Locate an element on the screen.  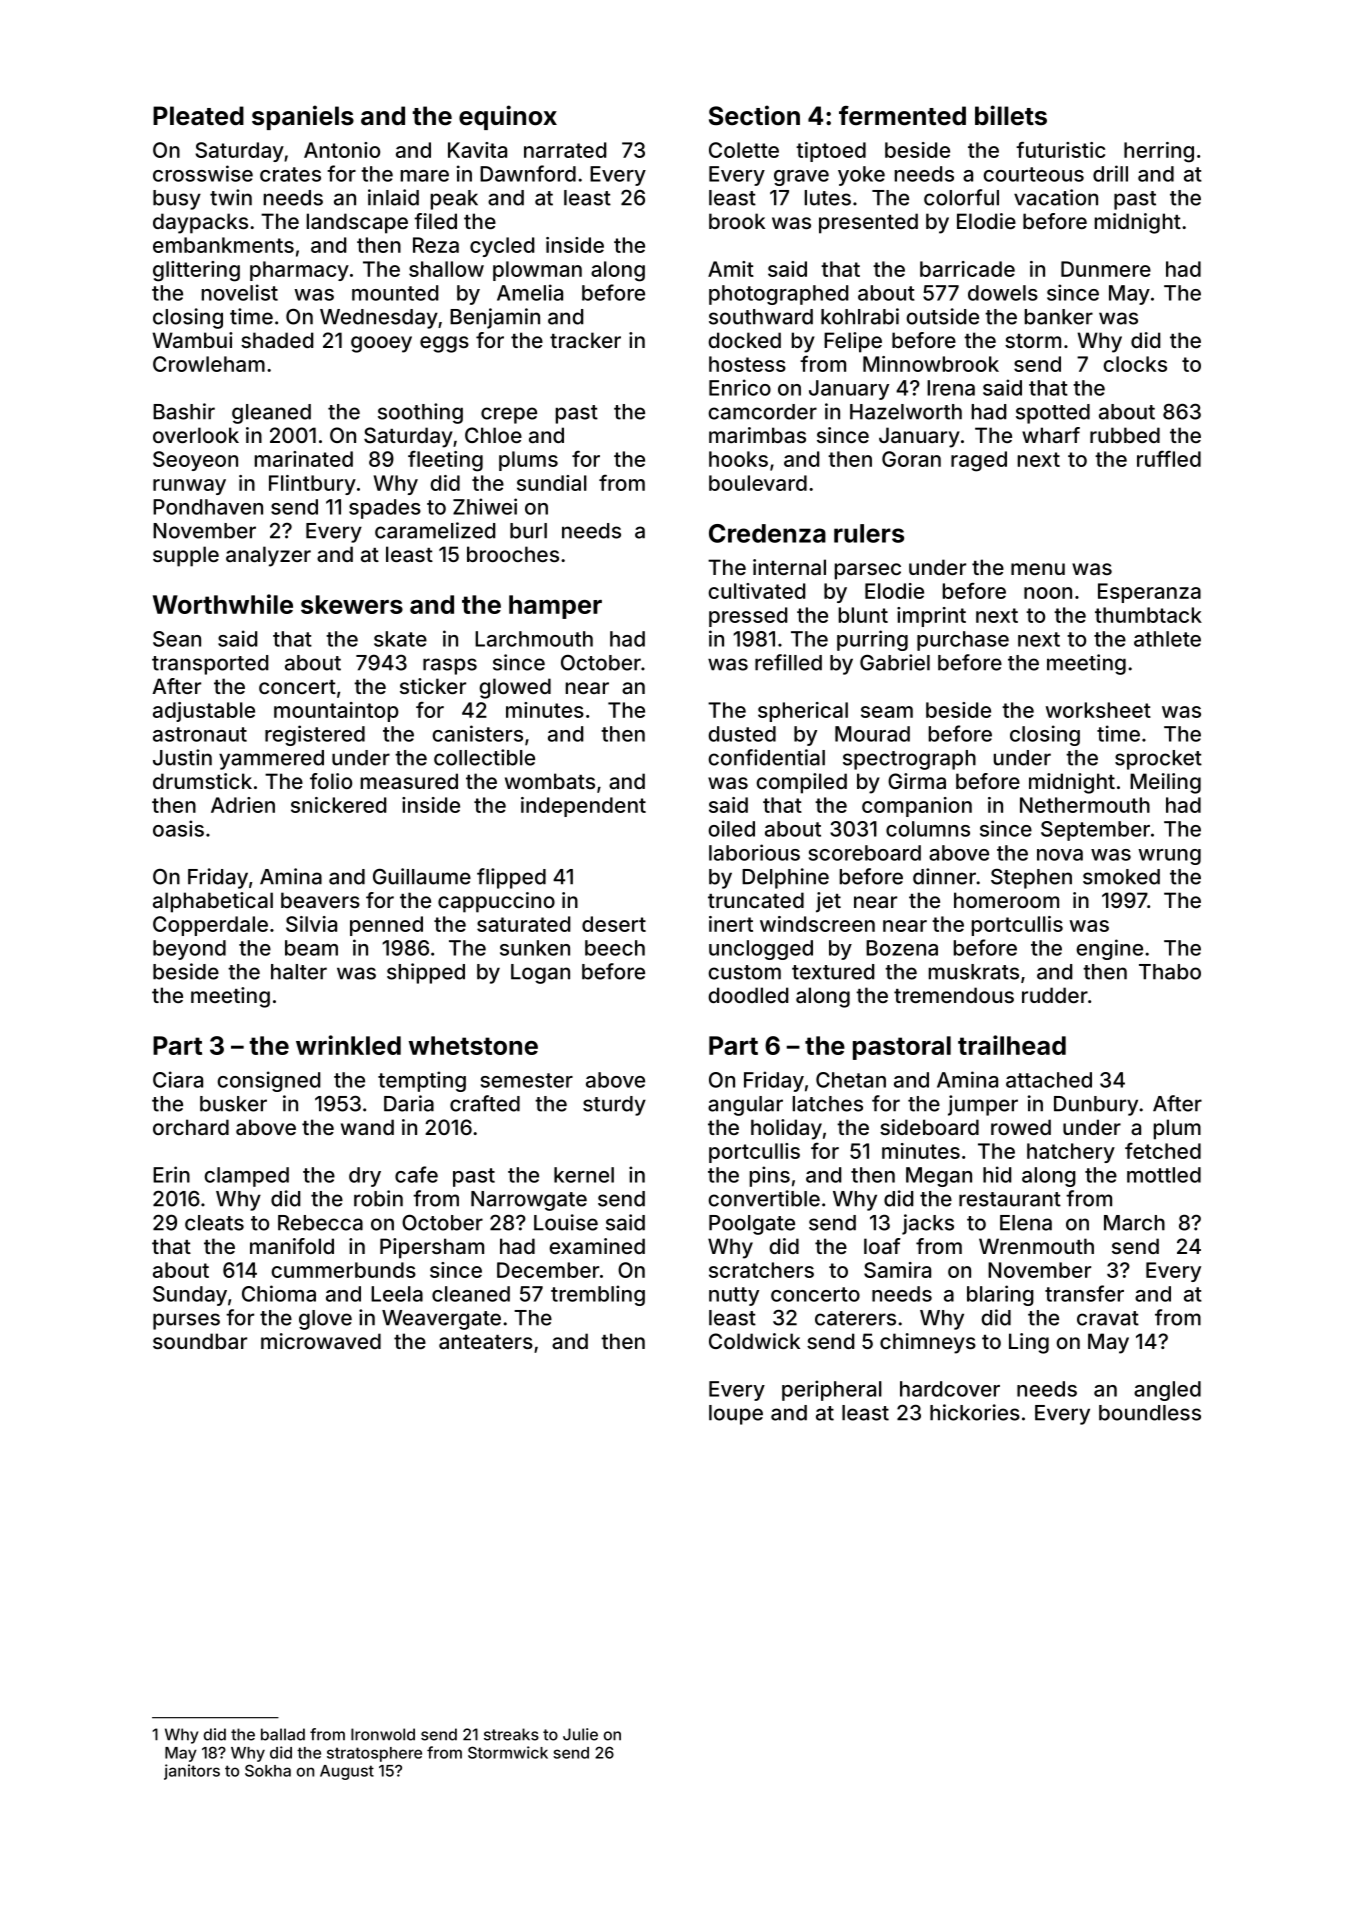
Julie is located at coordinates (580, 1734).
